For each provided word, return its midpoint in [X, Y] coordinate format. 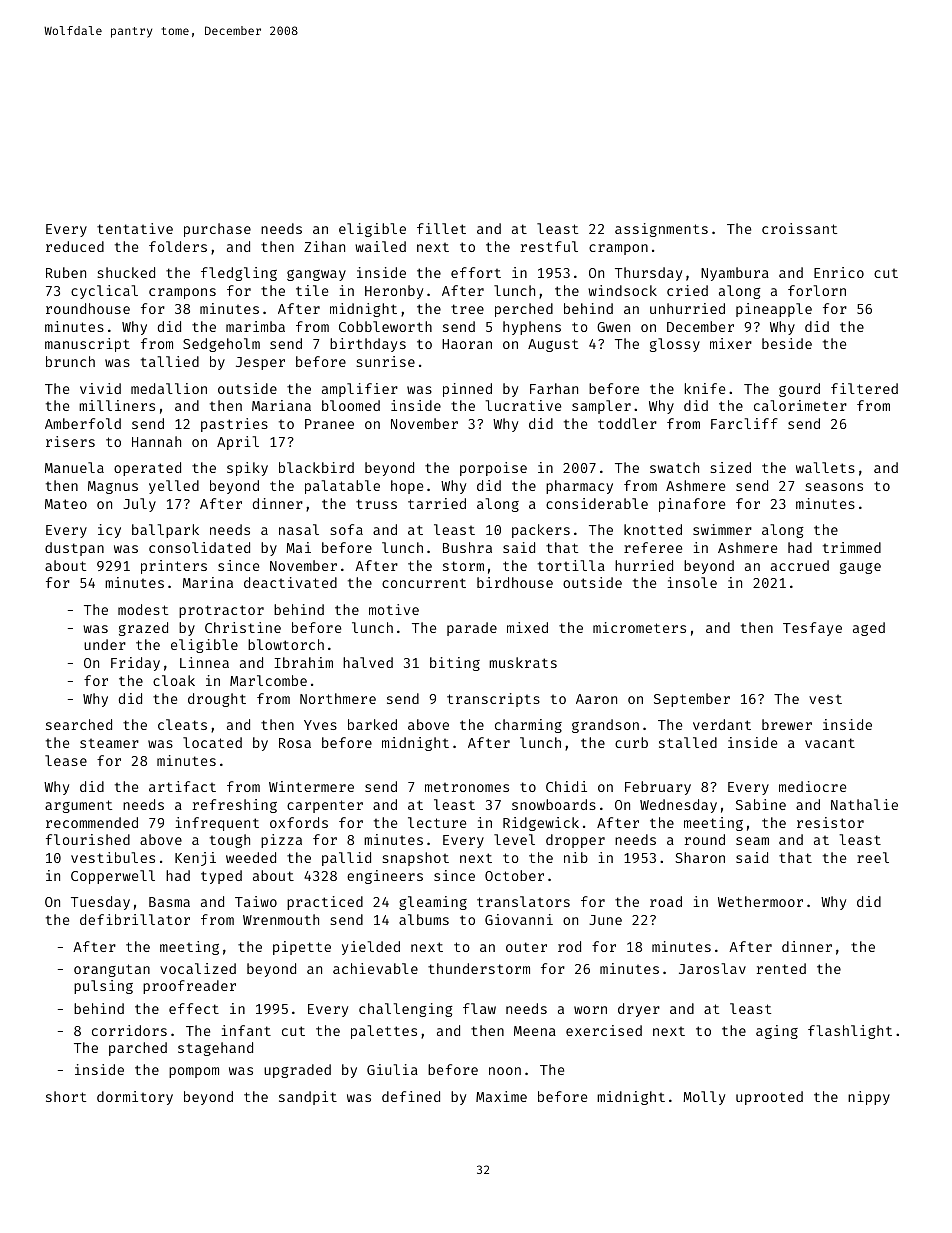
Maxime [501, 1096]
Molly [704, 1098]
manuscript [87, 345]
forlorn [817, 290]
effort [476, 272]
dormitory [135, 1098]
